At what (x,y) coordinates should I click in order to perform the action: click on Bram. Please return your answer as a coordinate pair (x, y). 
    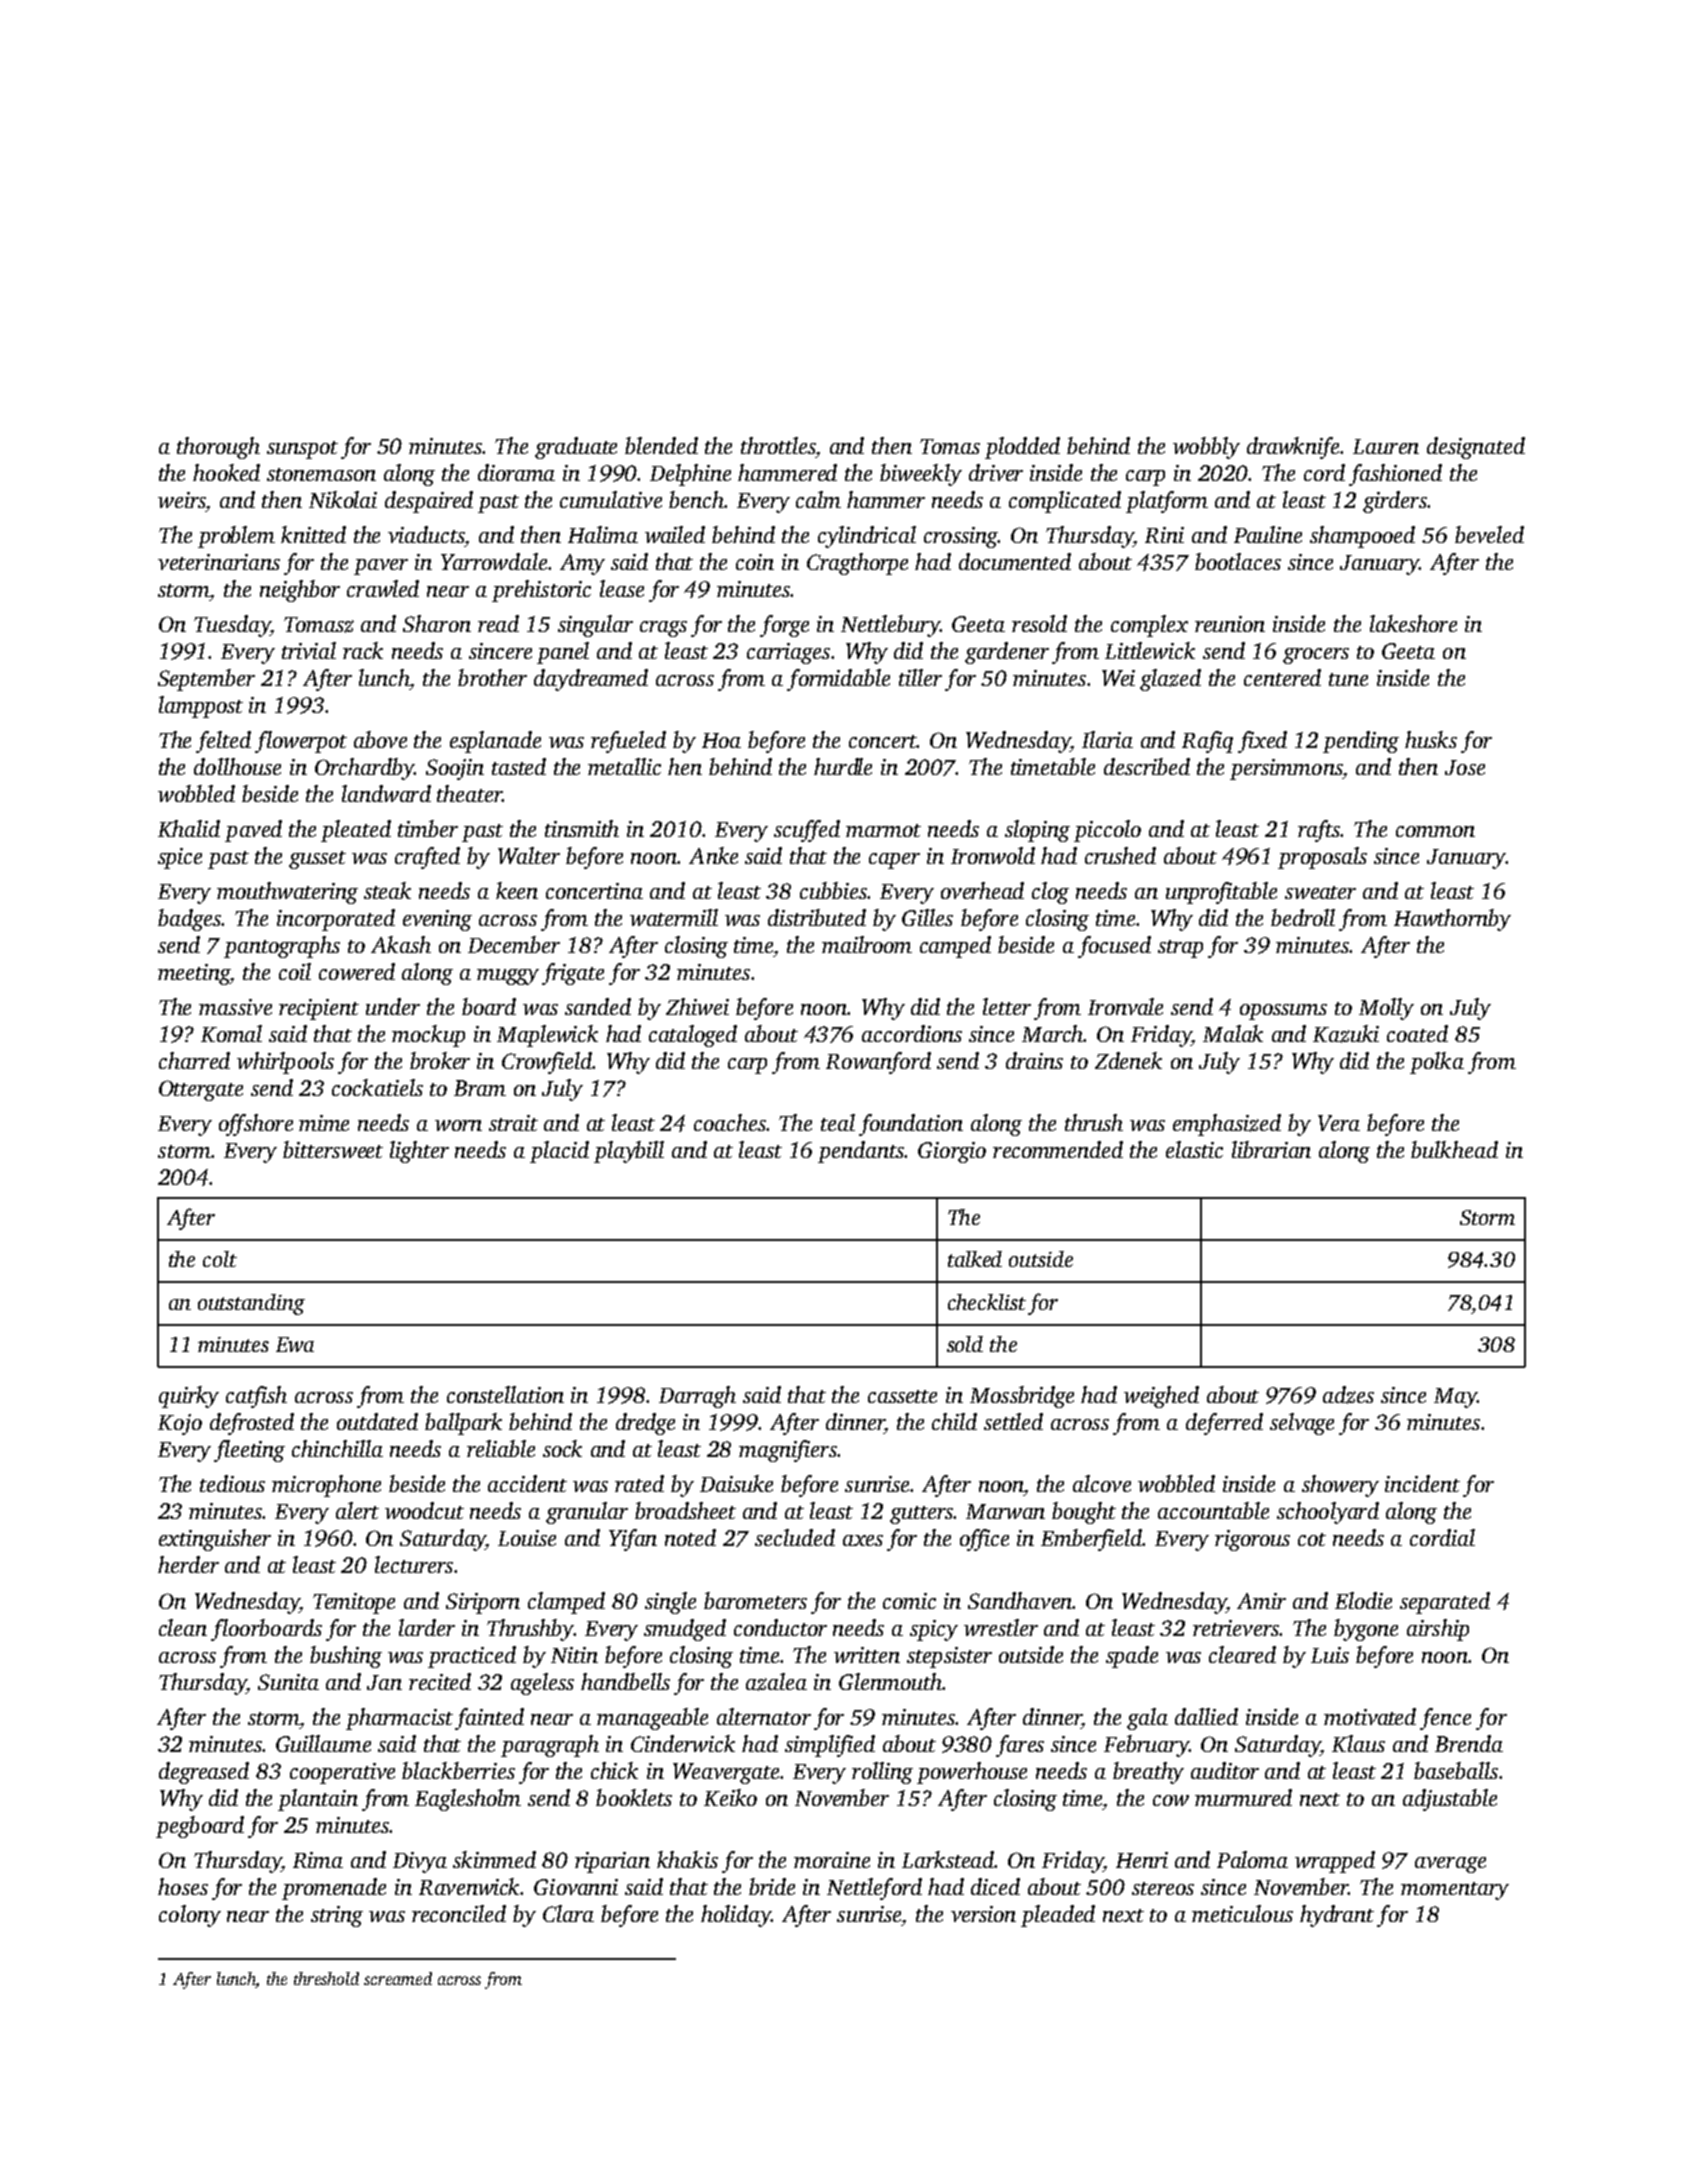
    Looking at the image, I should click on (480, 1088).
